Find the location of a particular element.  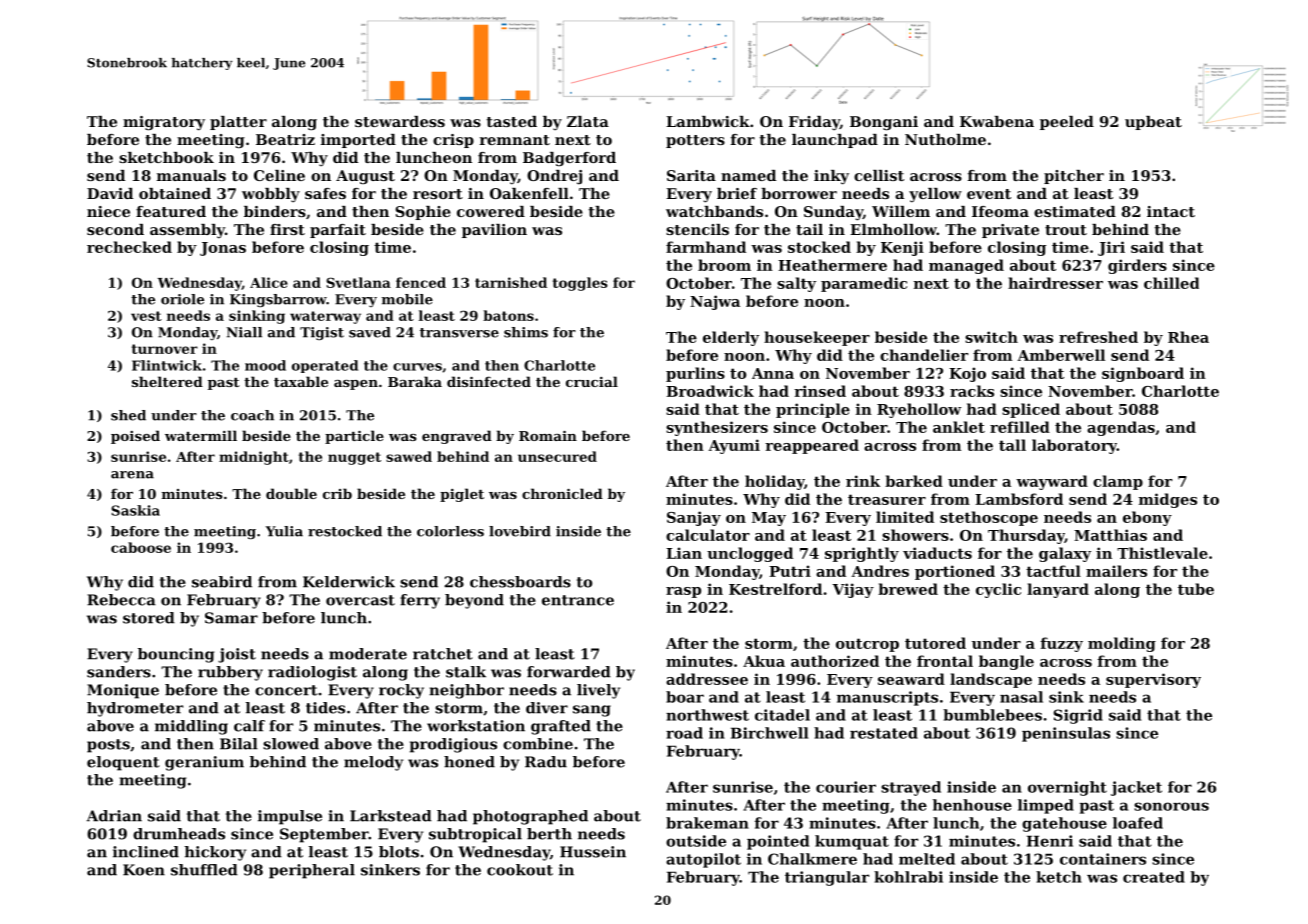

migratory is located at coordinates (164, 123).
